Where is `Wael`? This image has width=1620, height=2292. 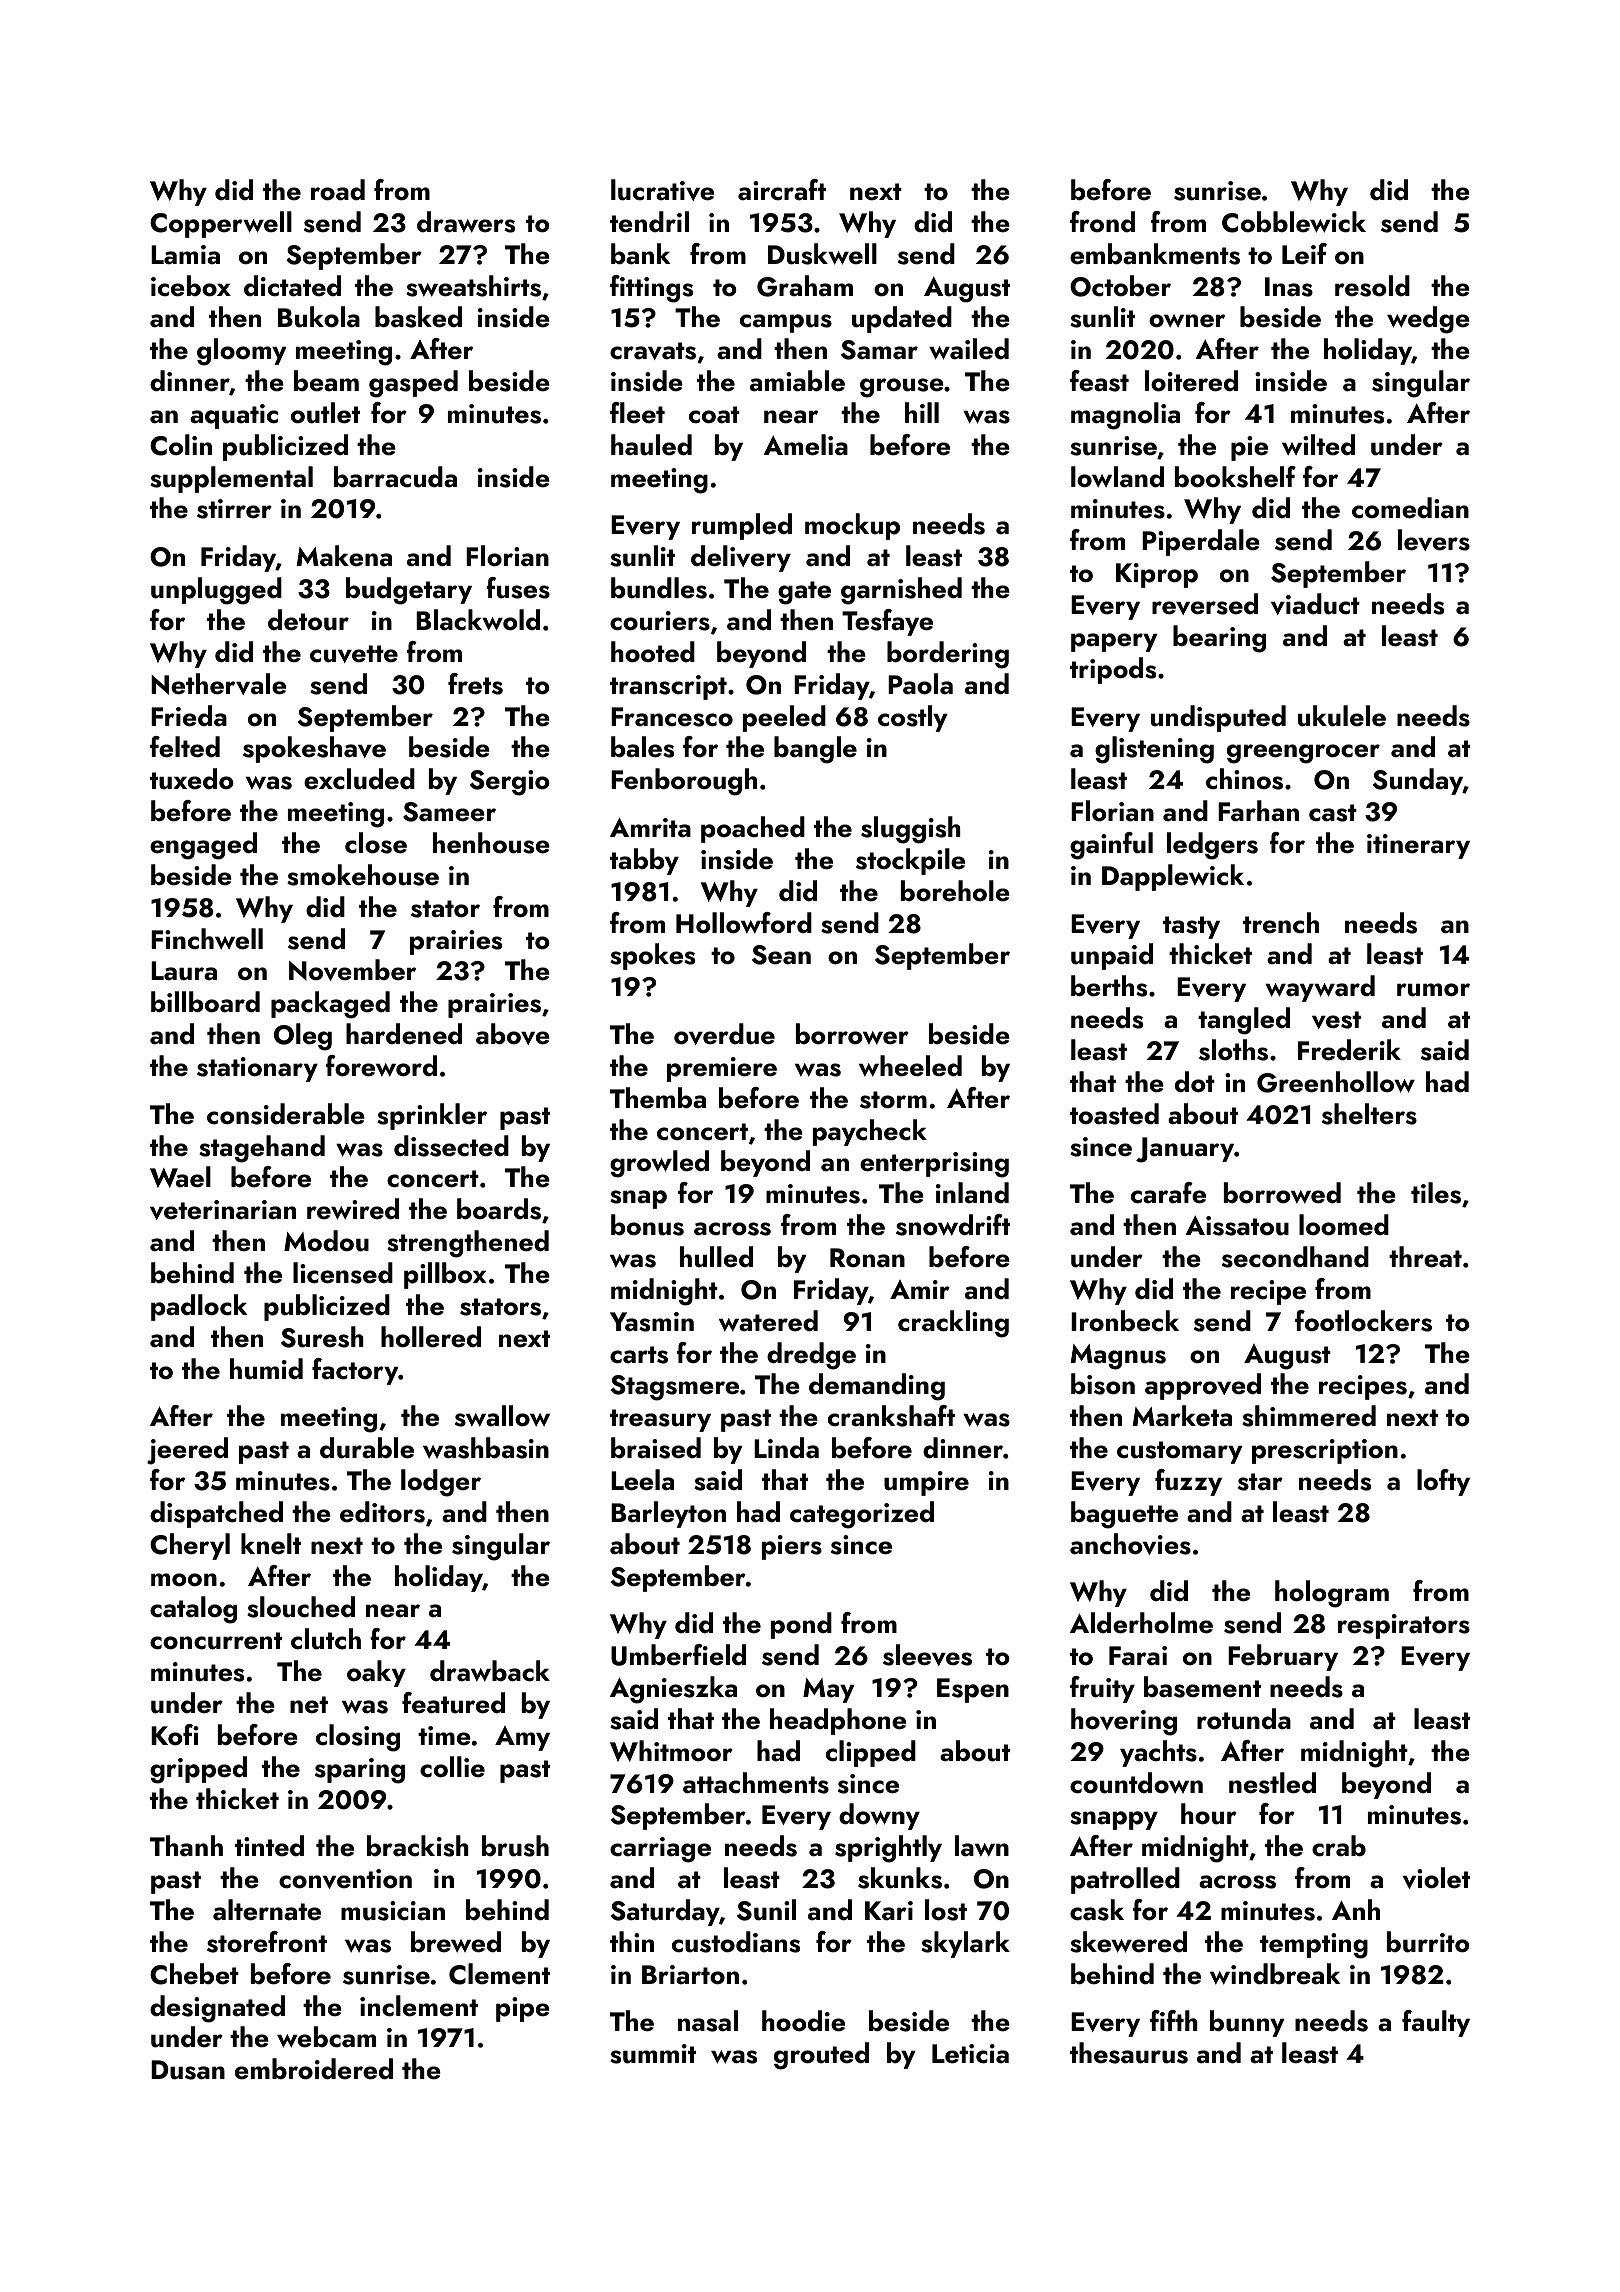
Wael is located at coordinates (180, 1177).
